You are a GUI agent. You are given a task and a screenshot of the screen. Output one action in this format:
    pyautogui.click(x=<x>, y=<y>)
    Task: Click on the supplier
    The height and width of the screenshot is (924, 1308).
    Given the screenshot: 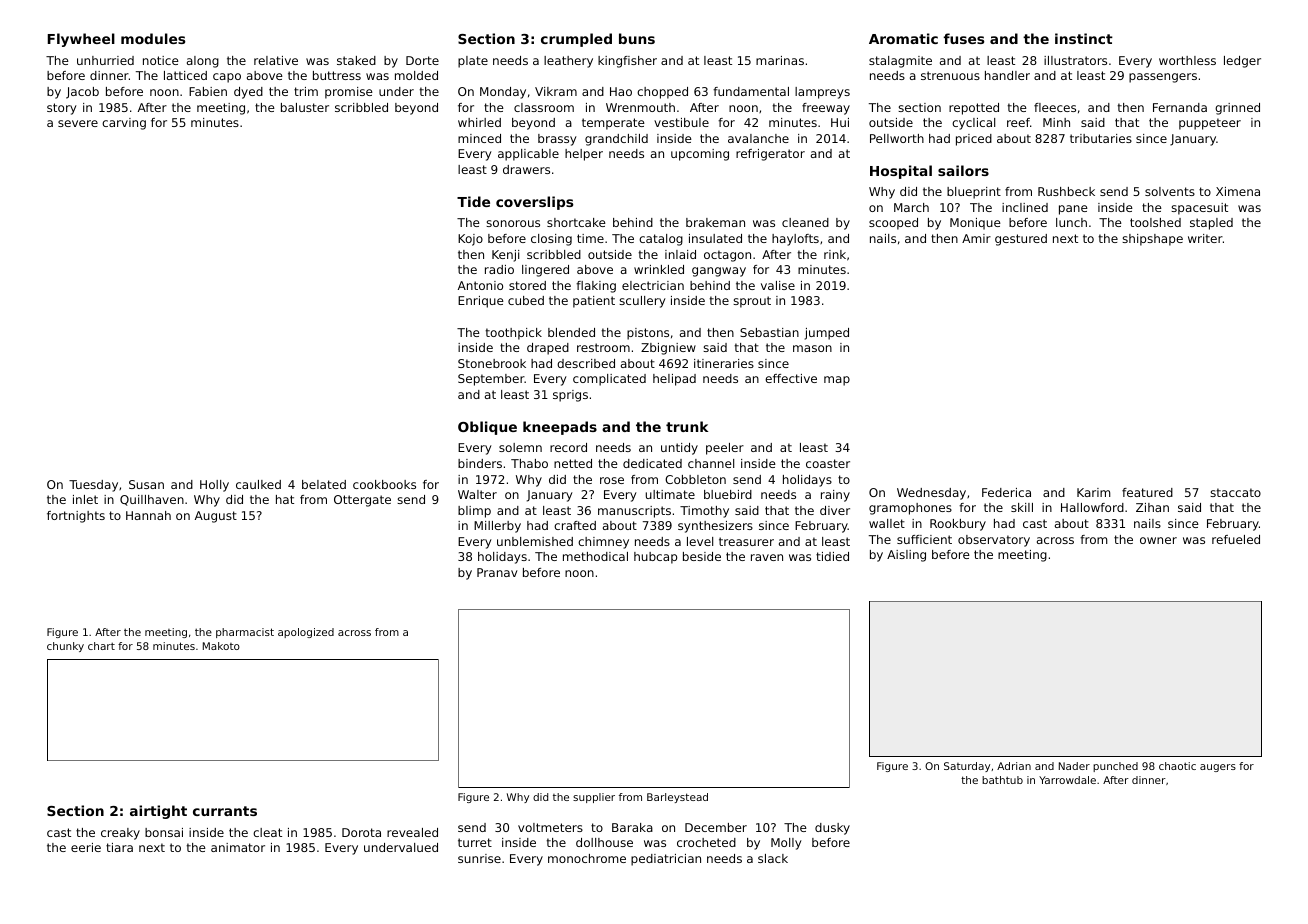 What is the action you would take?
    pyautogui.click(x=594, y=798)
